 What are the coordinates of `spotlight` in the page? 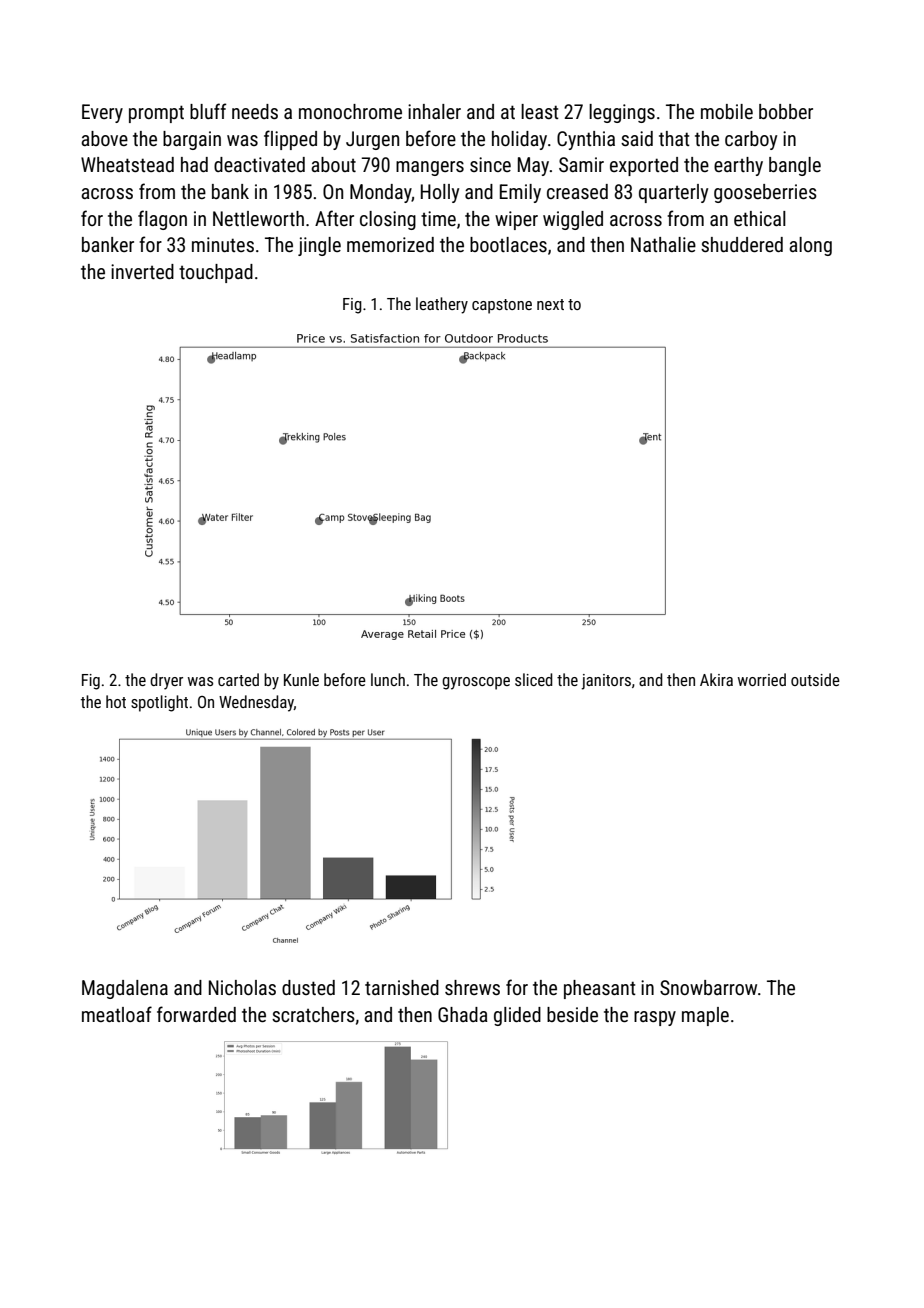 It's located at (159, 703).
